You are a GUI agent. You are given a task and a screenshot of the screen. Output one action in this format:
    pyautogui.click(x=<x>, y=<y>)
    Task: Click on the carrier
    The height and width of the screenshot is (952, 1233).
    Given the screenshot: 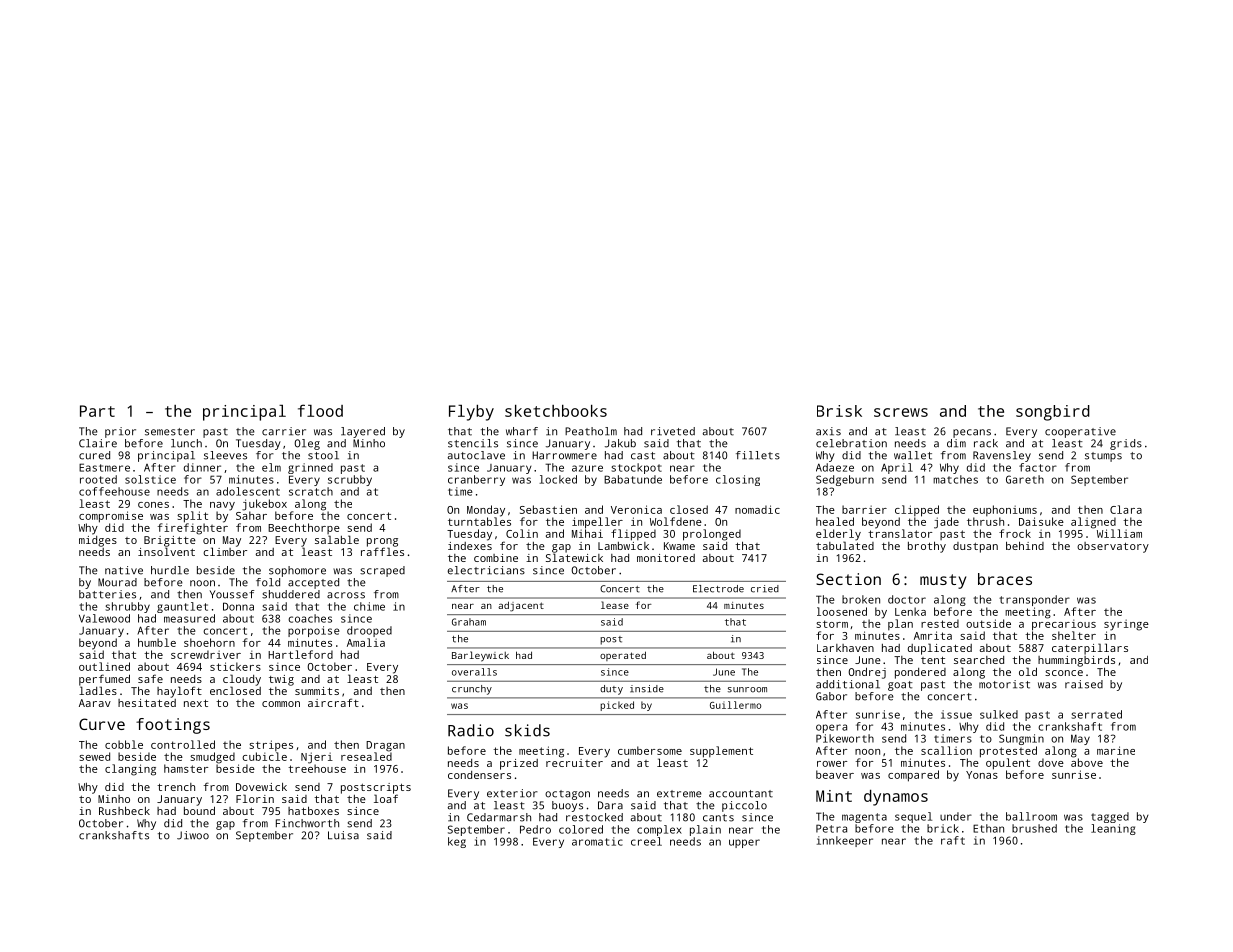 What is the action you would take?
    pyautogui.click(x=284, y=431)
